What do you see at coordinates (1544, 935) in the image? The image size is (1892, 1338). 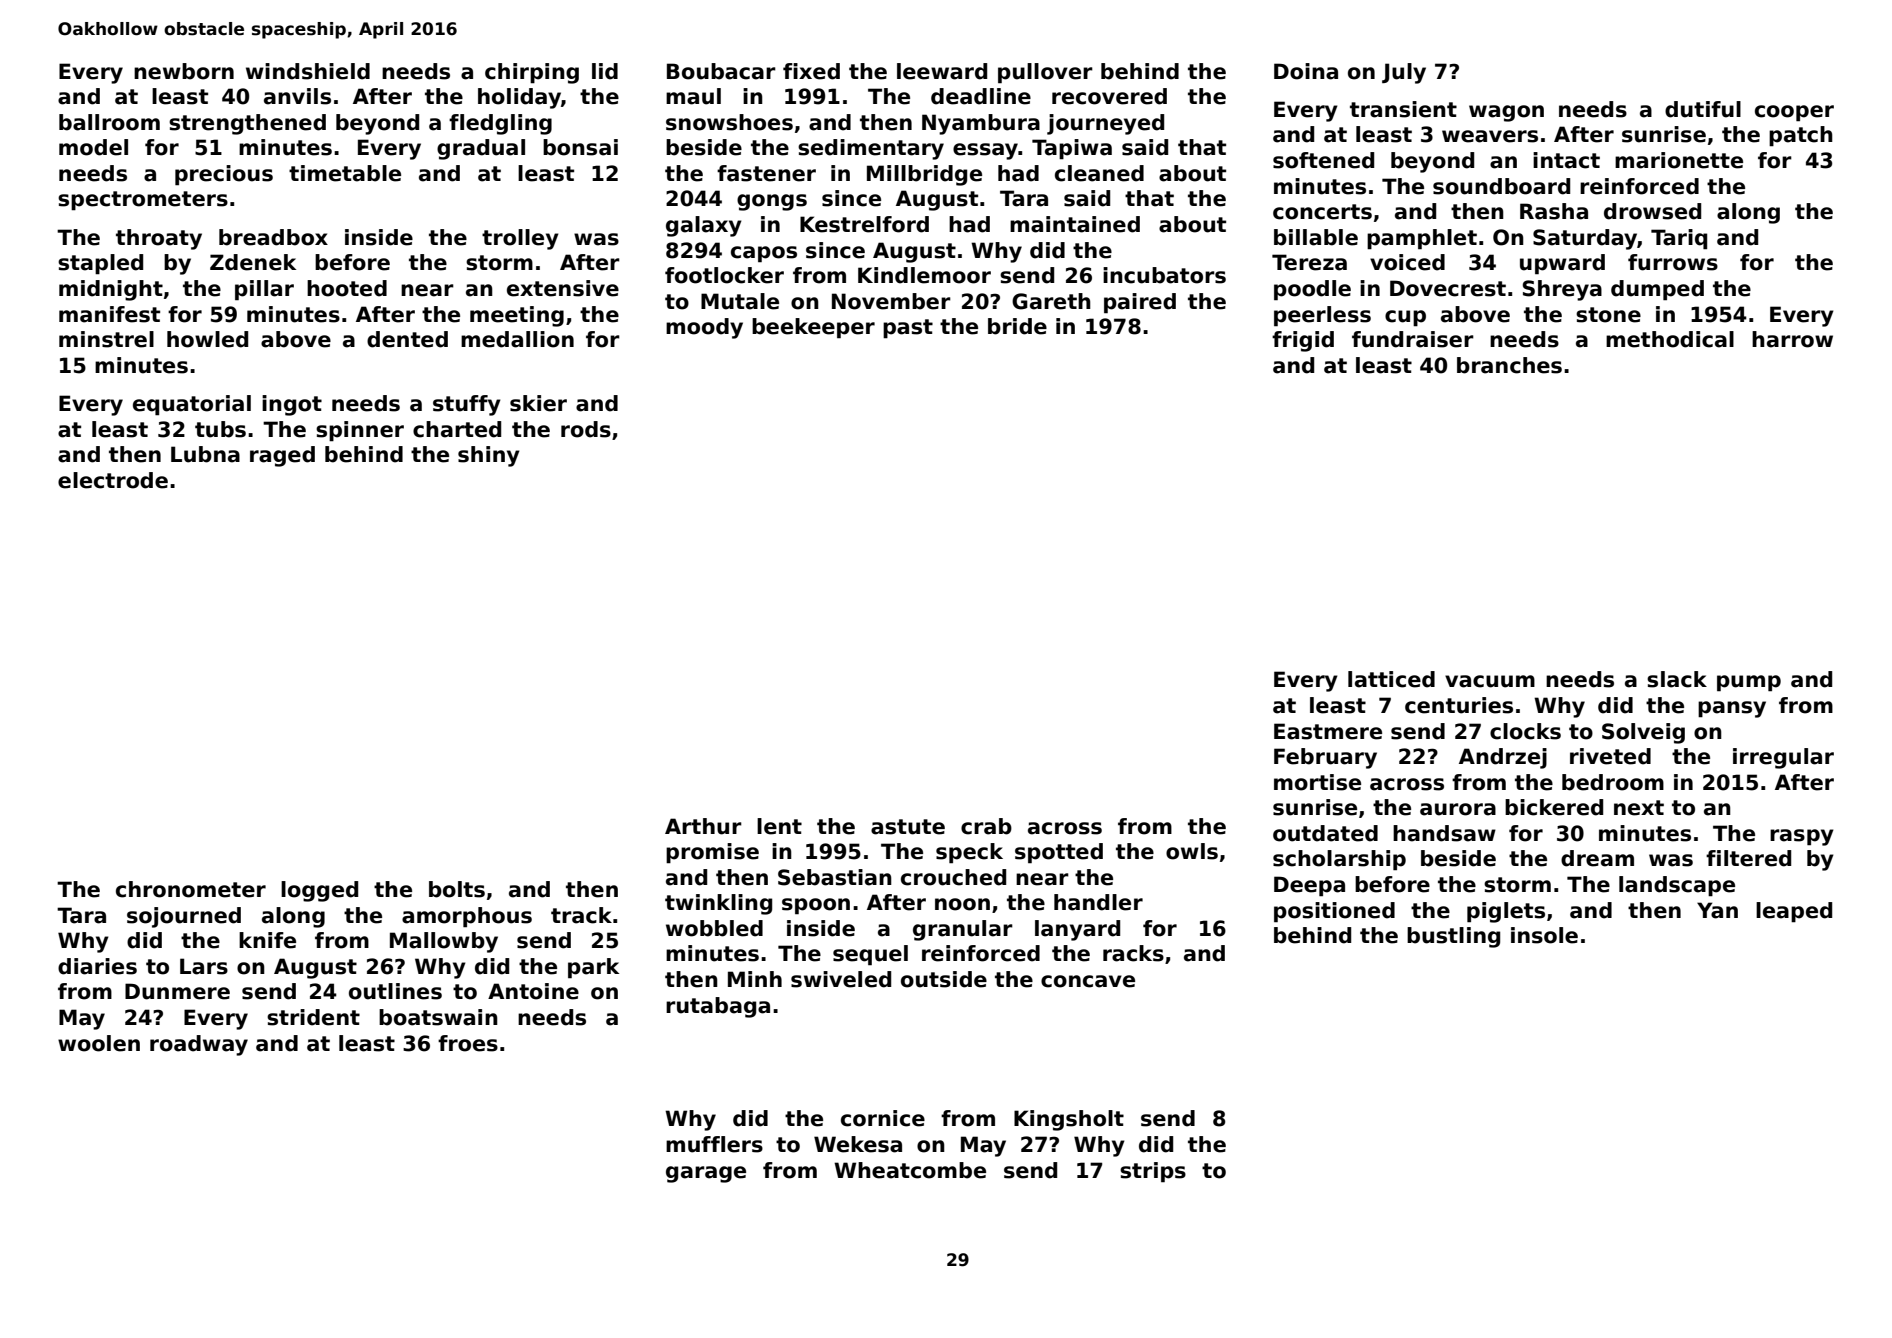 I see `insole` at bounding box center [1544, 935].
